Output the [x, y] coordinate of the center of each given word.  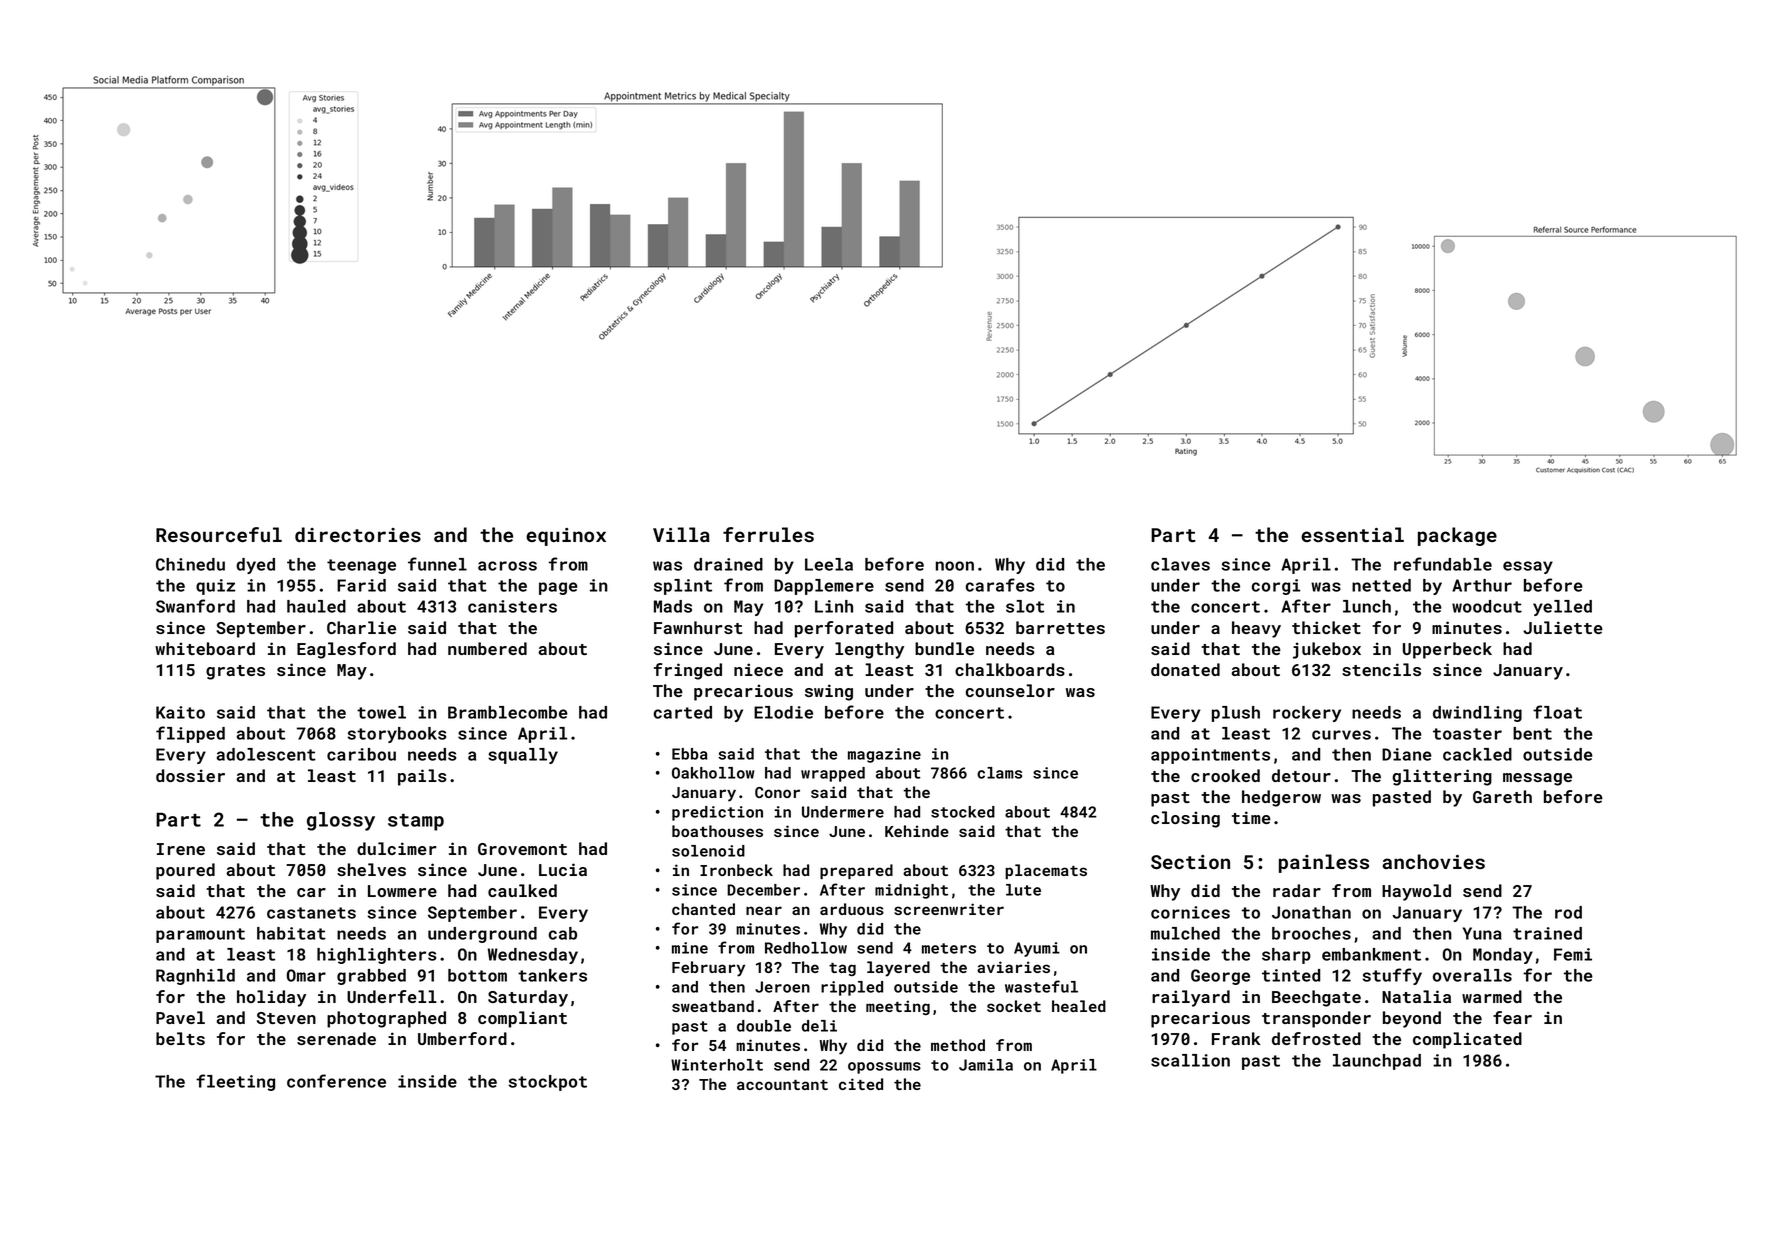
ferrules [768, 534]
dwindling [1477, 714]
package [1457, 536]
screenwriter [949, 909]
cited [861, 1084]
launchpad [1377, 1062]
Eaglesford [346, 650]
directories [358, 534]
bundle [944, 648]
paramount [200, 935]
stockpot [548, 1083]
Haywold [1416, 892]
